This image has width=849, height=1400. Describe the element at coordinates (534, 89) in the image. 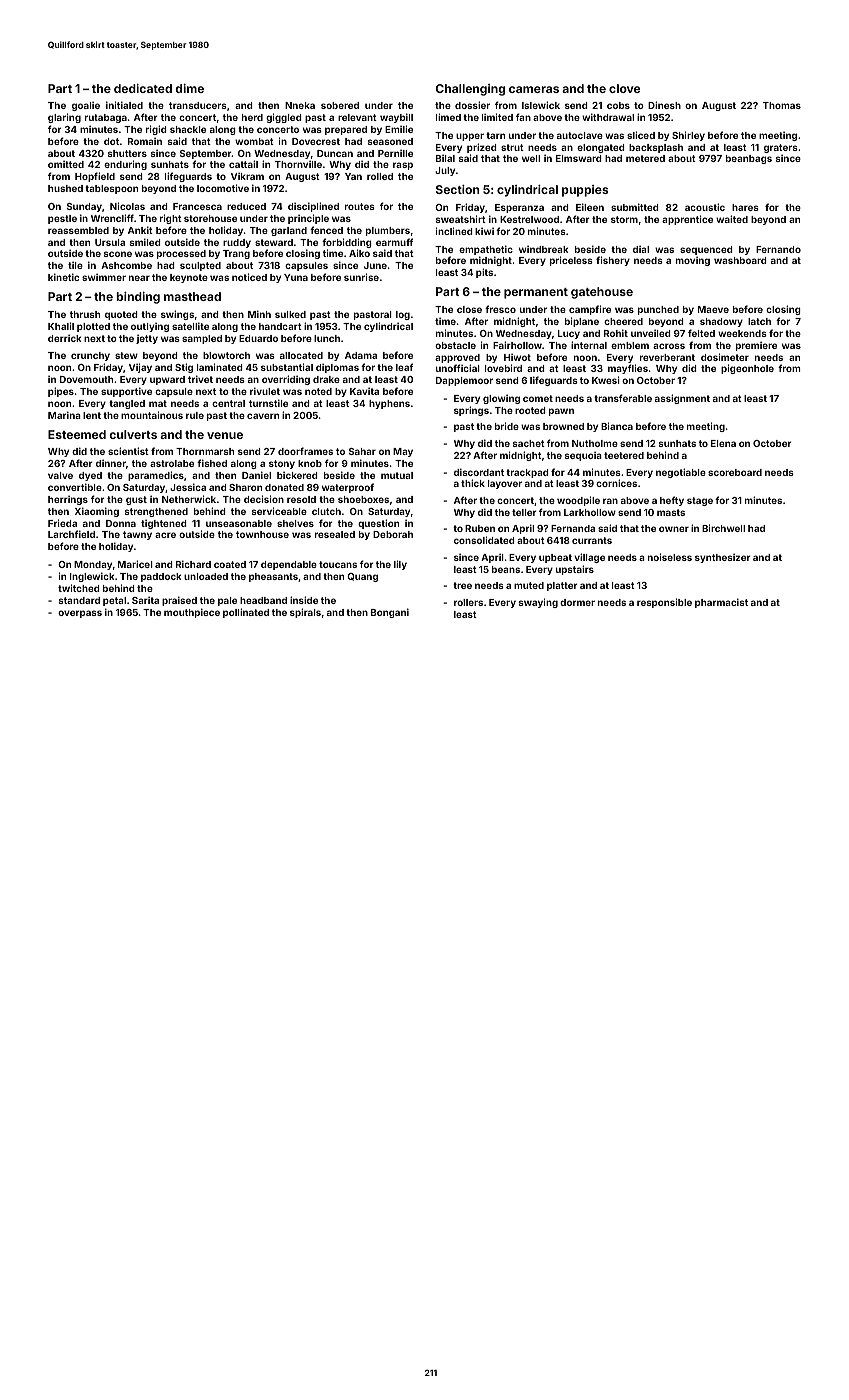

I see `cameras` at that location.
